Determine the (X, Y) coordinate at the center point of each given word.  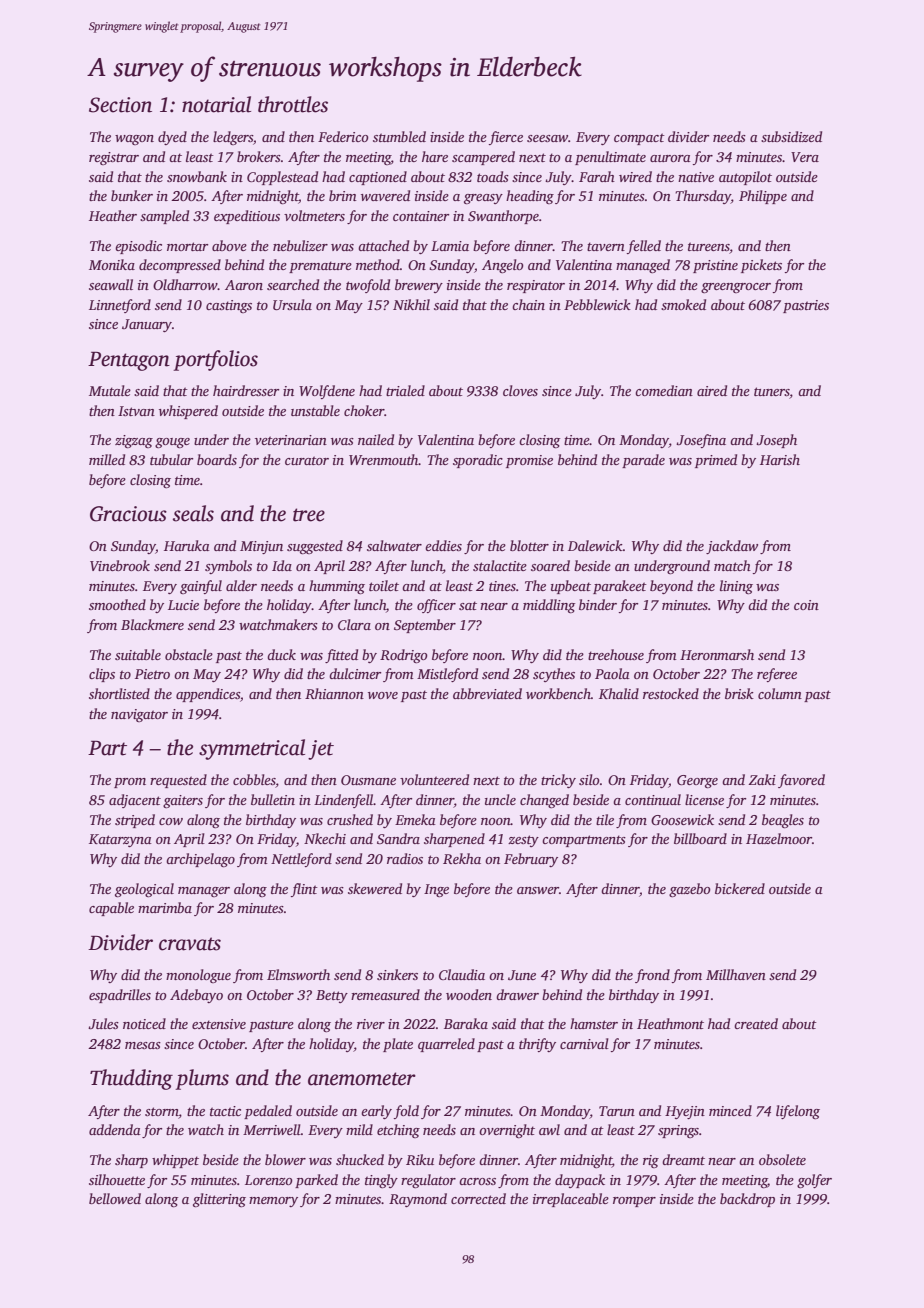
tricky (558, 781)
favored (801, 781)
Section (120, 105)
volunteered (434, 779)
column (780, 693)
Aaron (244, 285)
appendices (208, 695)
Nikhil (411, 304)
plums (202, 1079)
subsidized (791, 136)
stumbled (399, 136)
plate (398, 1045)
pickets (761, 266)
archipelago (200, 860)
